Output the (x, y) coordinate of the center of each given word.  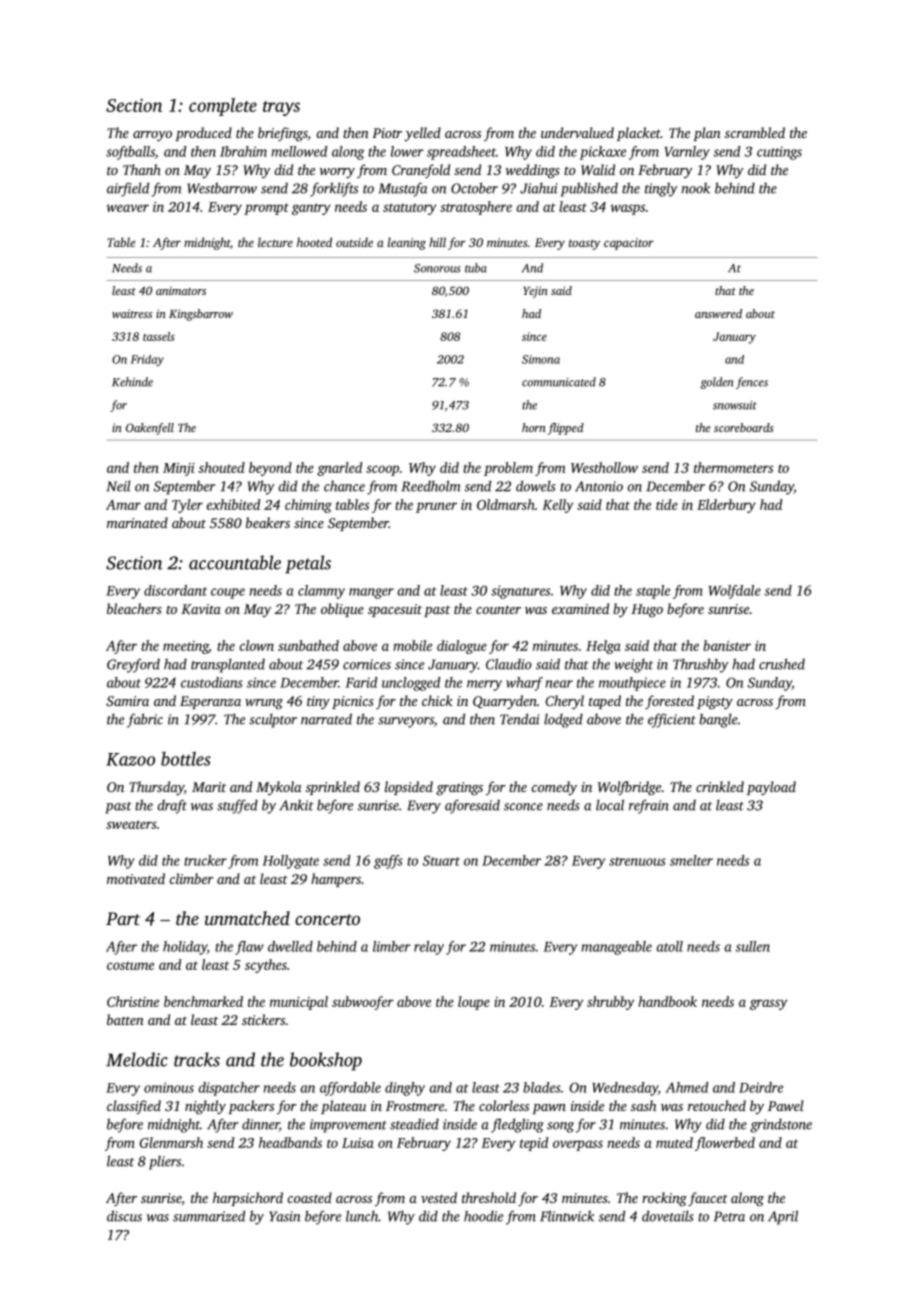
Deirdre (761, 1087)
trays (281, 108)
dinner (260, 1125)
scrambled (755, 132)
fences (752, 383)
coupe (228, 593)
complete (223, 107)
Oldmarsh (506, 504)
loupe (474, 1003)
